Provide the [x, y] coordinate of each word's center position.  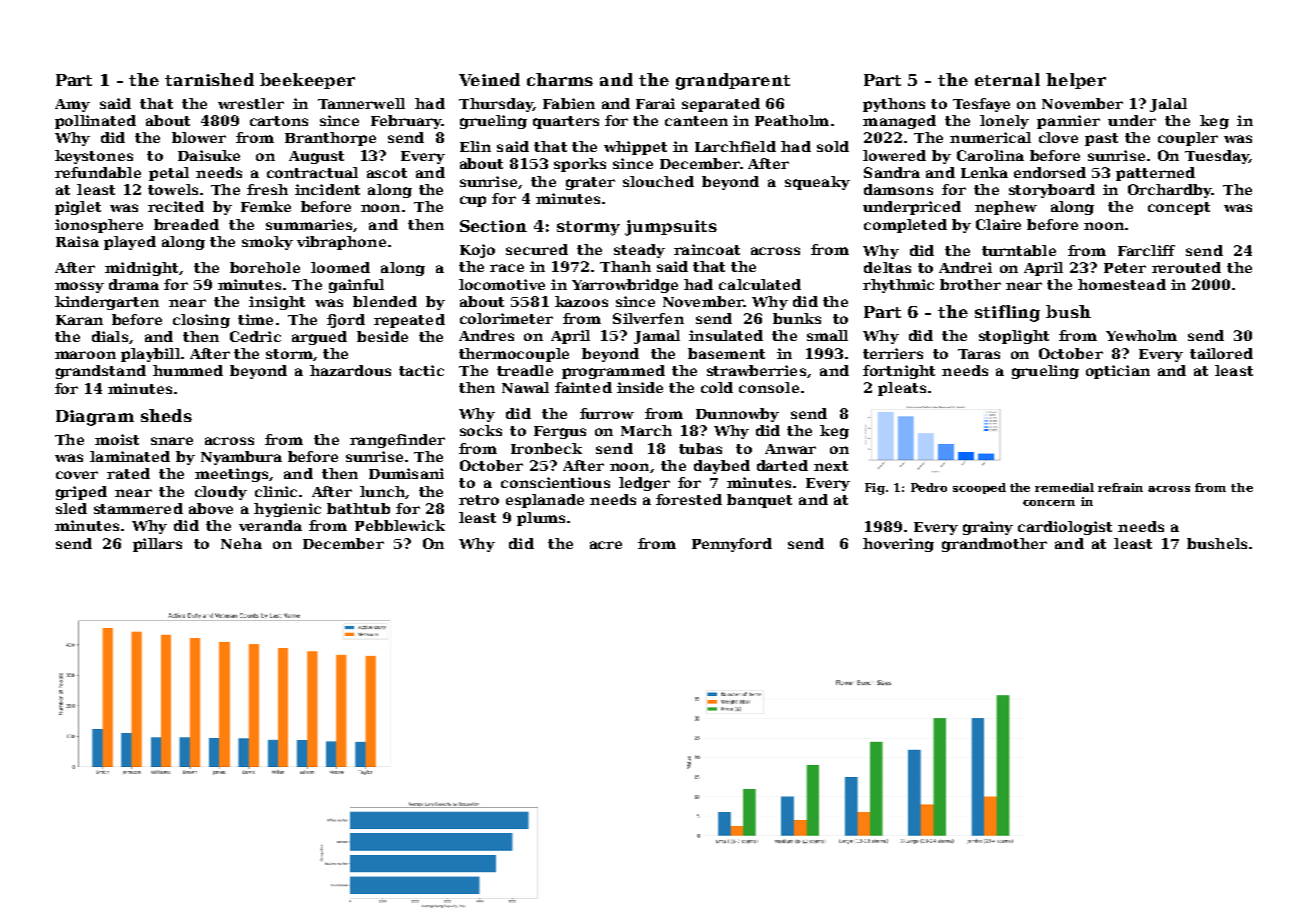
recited [176, 206]
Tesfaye [981, 105]
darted [782, 465]
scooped [979, 488]
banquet [759, 501]
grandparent [733, 81]
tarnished [209, 79]
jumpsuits [671, 228]
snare [172, 441]
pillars [157, 545]
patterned [1155, 174]
